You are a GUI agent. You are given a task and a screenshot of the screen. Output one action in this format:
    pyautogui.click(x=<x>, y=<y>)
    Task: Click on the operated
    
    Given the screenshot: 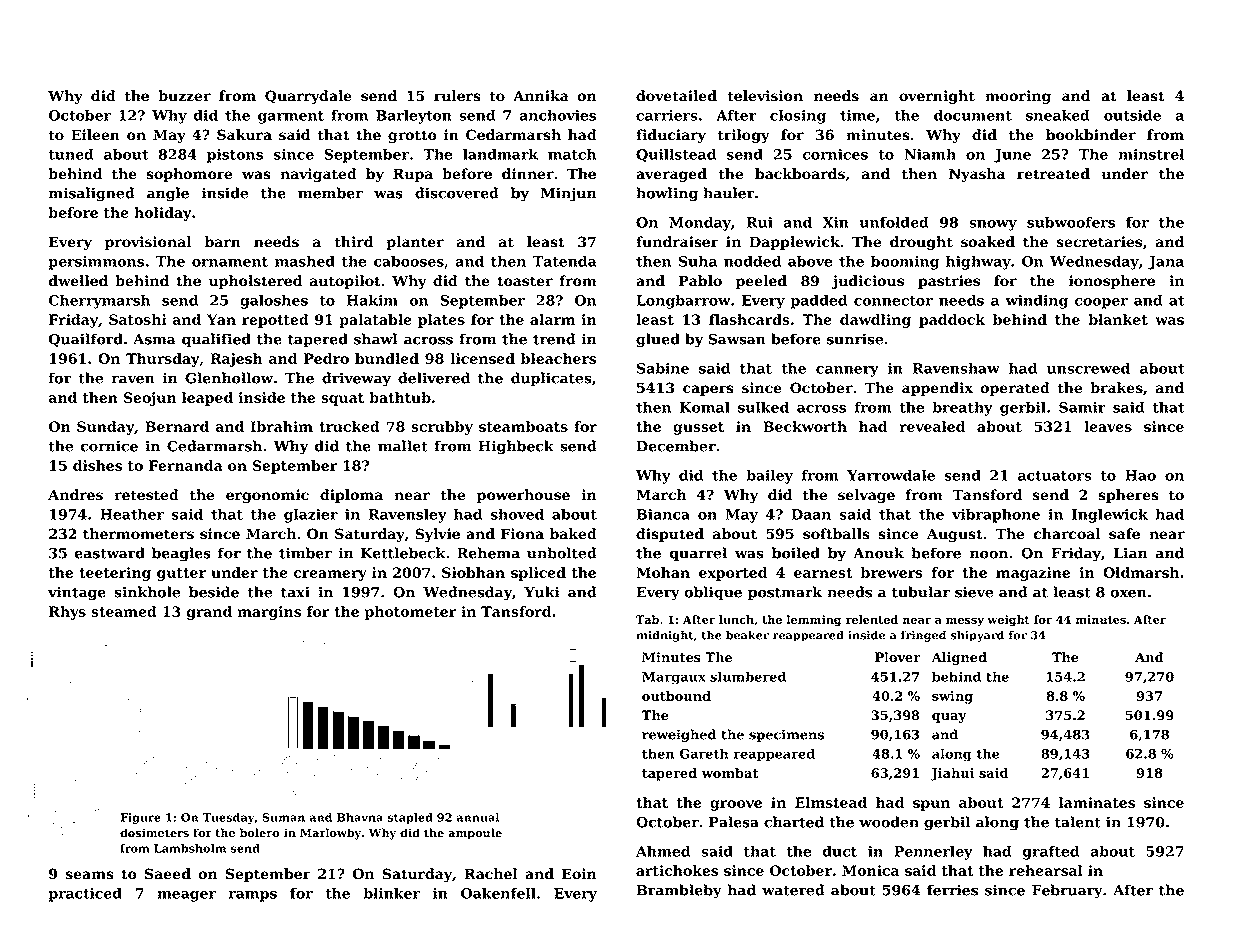 What is the action you would take?
    pyautogui.click(x=1015, y=389)
